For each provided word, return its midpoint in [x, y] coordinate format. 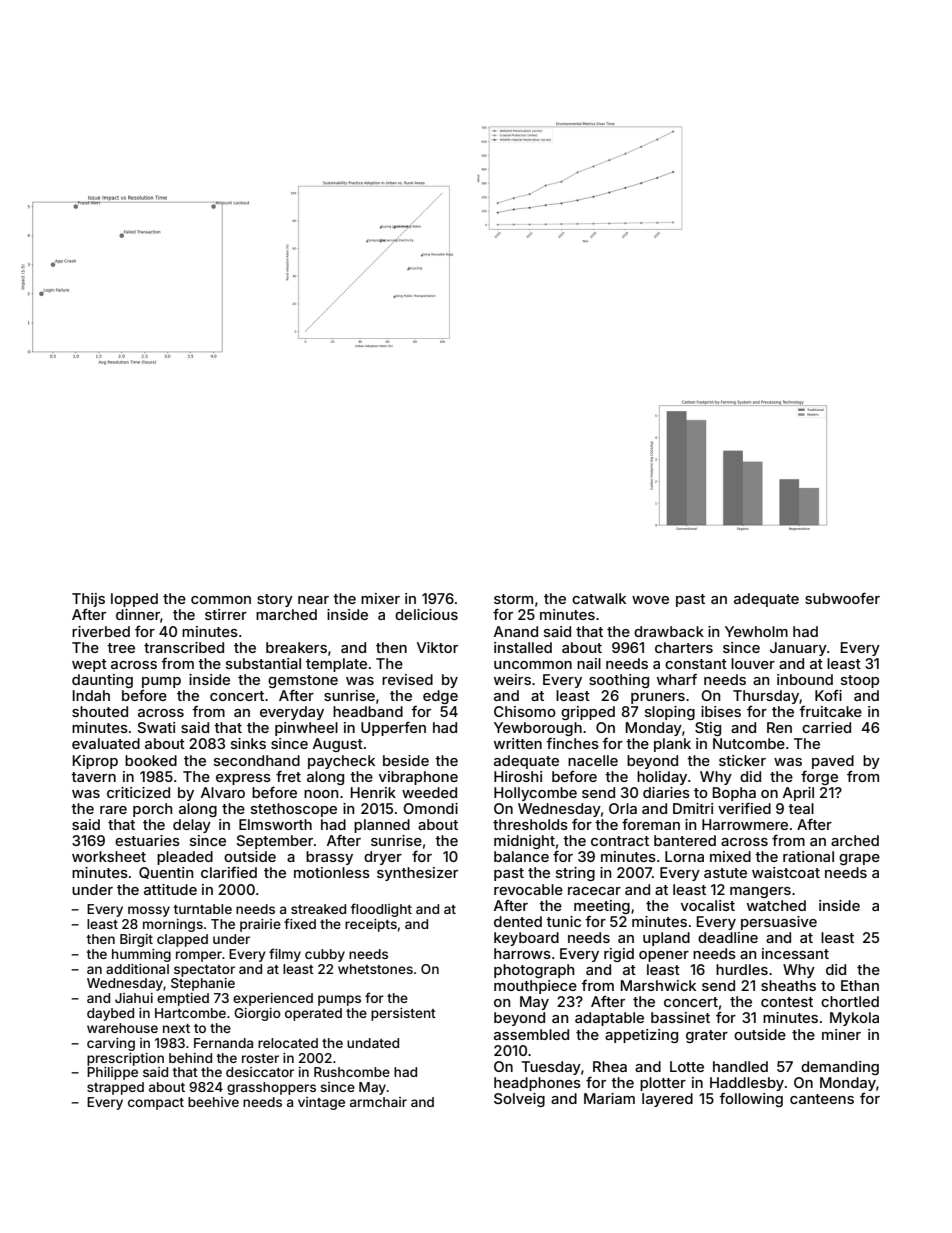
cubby [325, 955]
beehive [213, 1102]
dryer [383, 858]
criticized [138, 792]
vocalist [708, 905]
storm [513, 599]
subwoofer [842, 598]
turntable [203, 909]
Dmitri [693, 808]
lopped [134, 600]
